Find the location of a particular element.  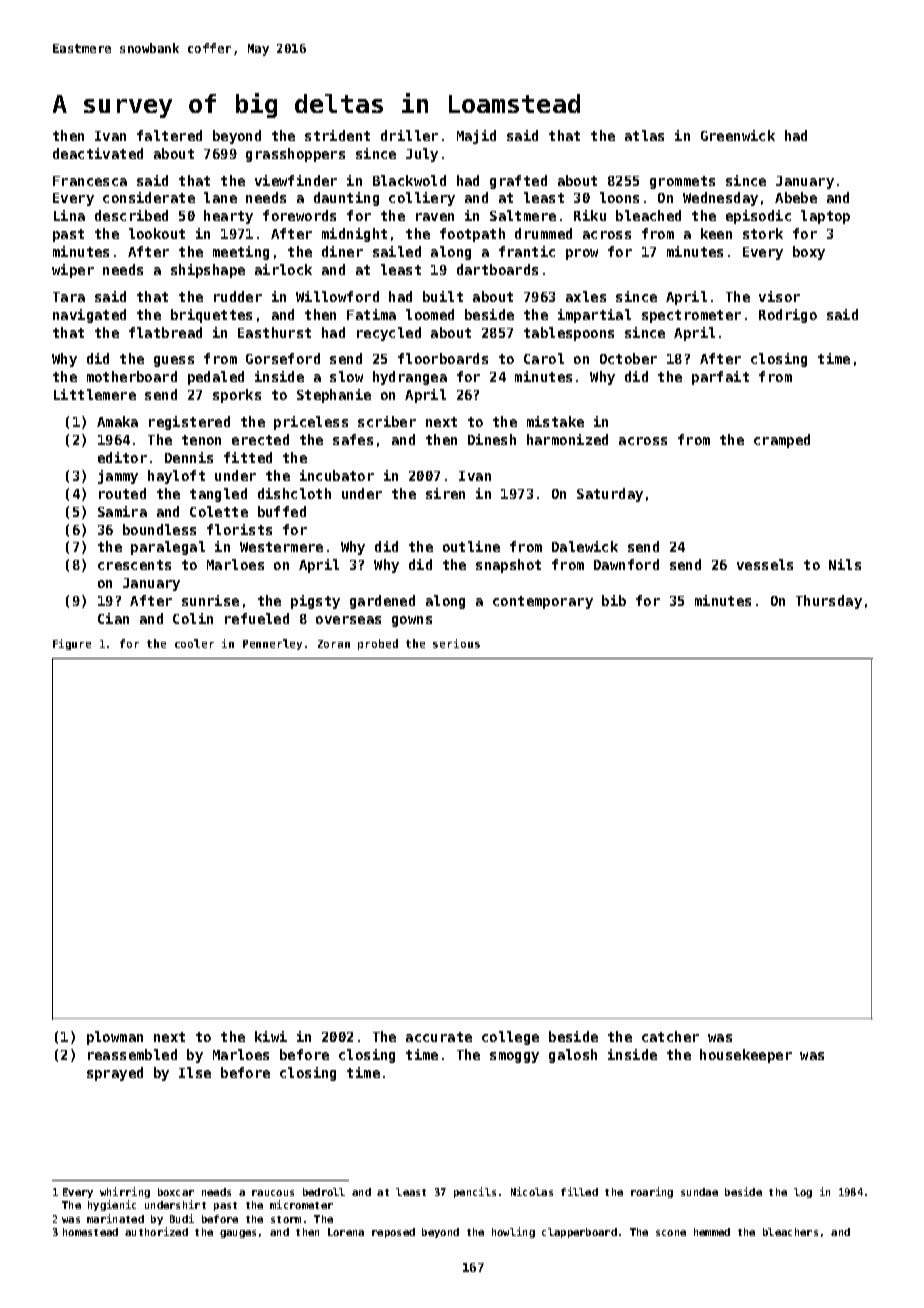

incubator is located at coordinates (337, 475).
